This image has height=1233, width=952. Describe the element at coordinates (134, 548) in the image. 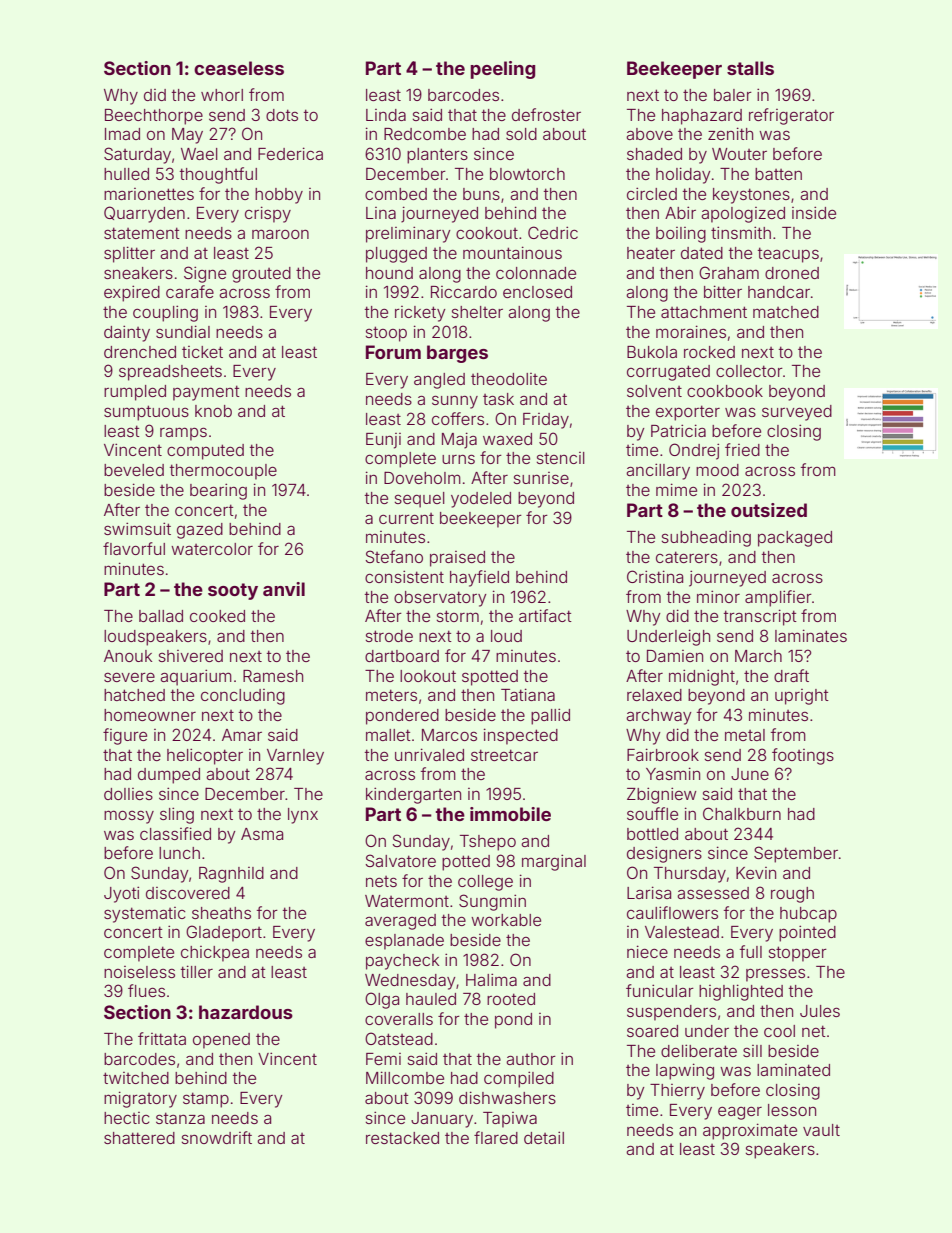

I see `flavorful` at that location.
